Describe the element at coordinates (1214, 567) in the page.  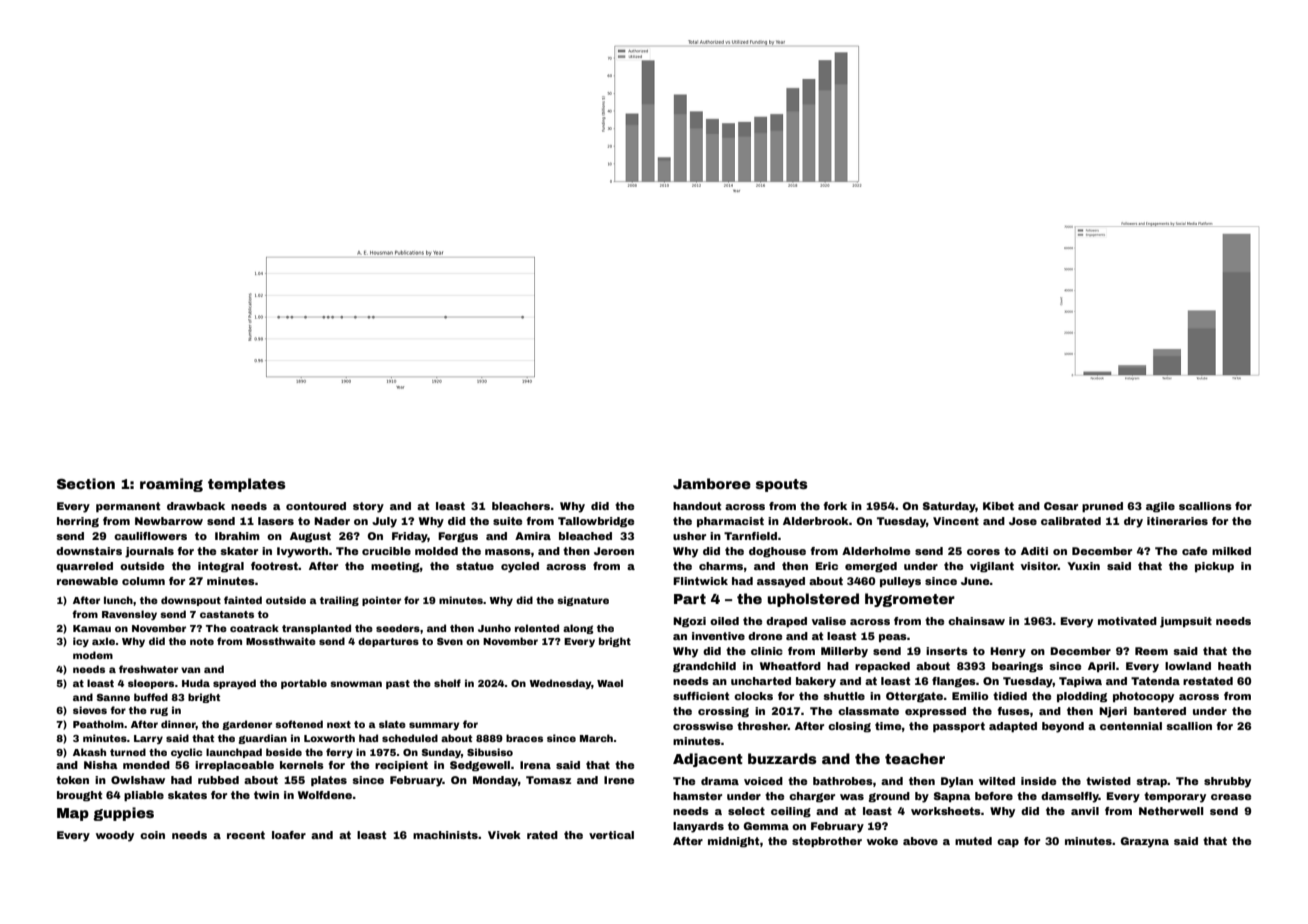
I see `pickup` at that location.
